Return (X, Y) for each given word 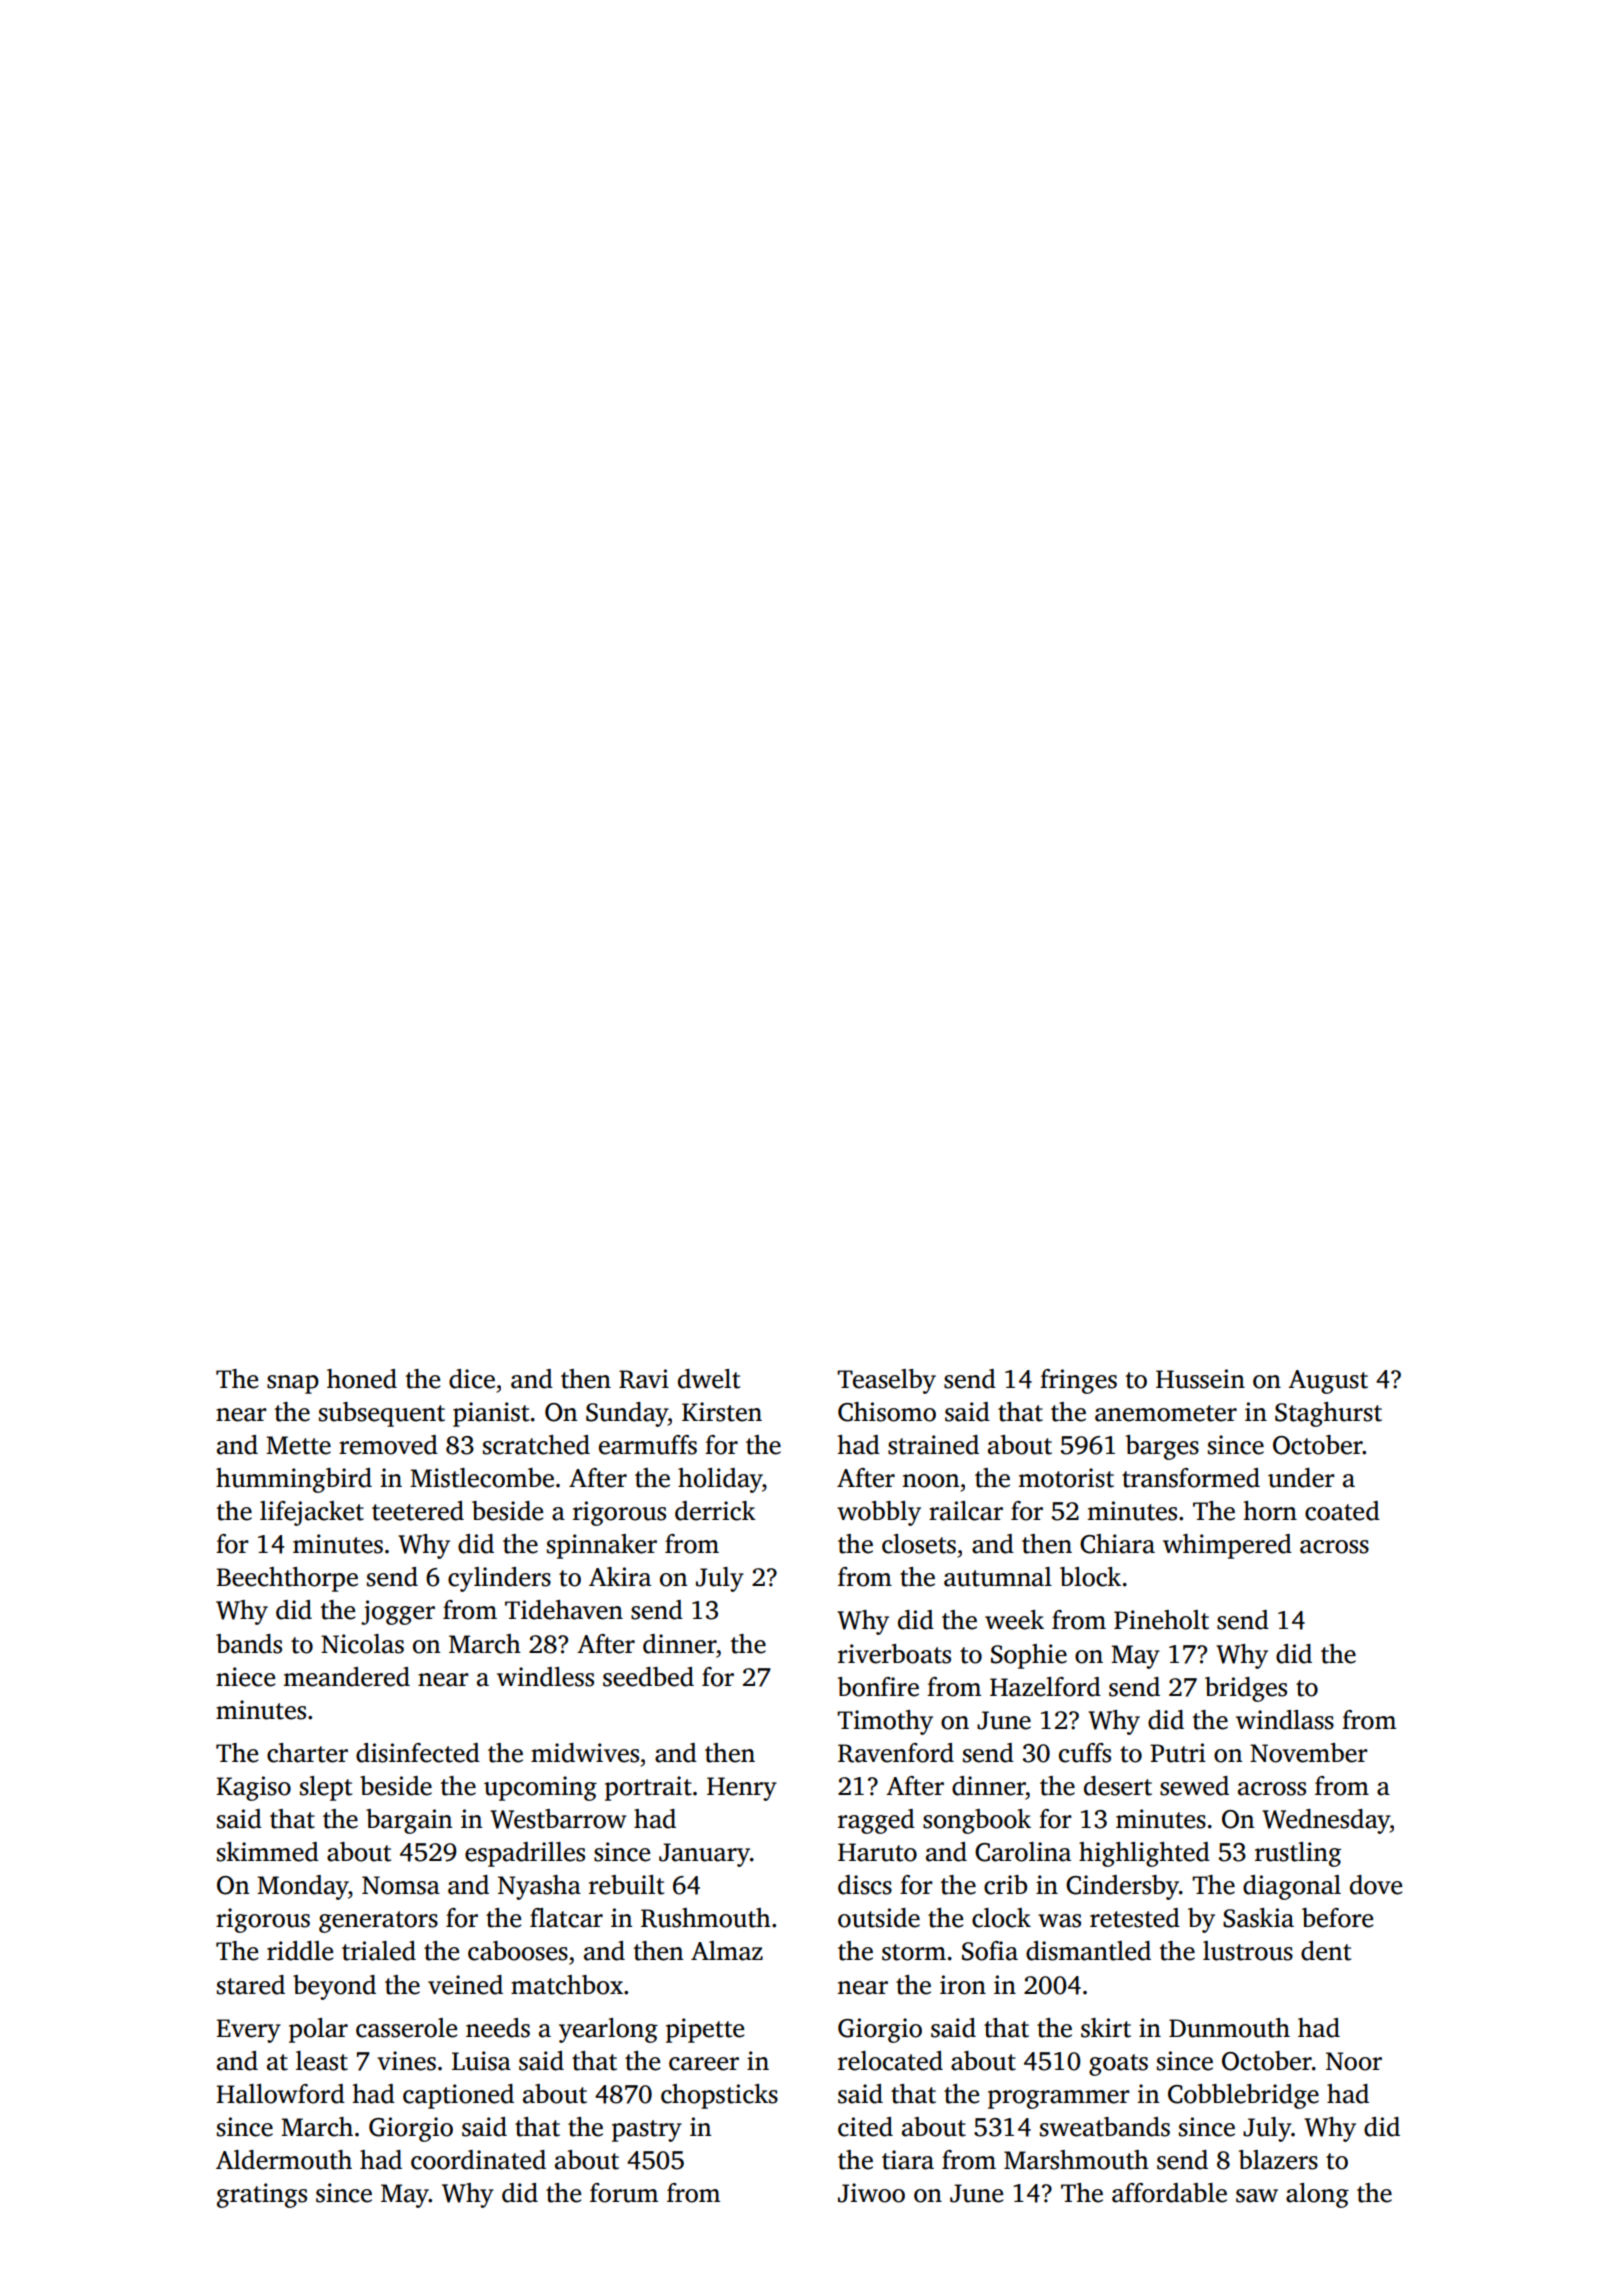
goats (1118, 2065)
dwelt (709, 1379)
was (1059, 1921)
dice (472, 1379)
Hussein (1200, 1379)
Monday (302, 1887)
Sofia (990, 1951)
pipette (705, 2030)
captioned (458, 2096)
